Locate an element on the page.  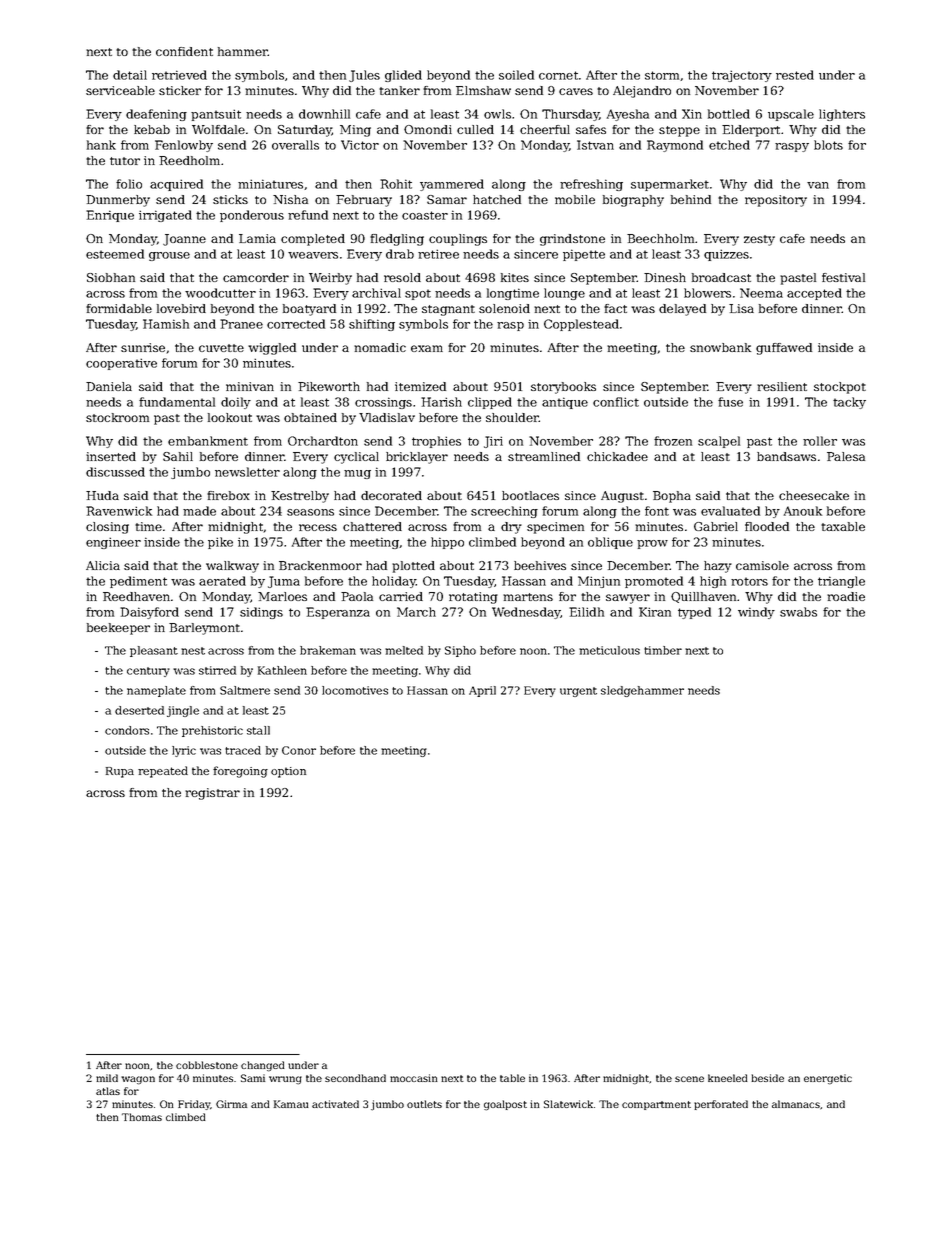
exam is located at coordinates (427, 348).
